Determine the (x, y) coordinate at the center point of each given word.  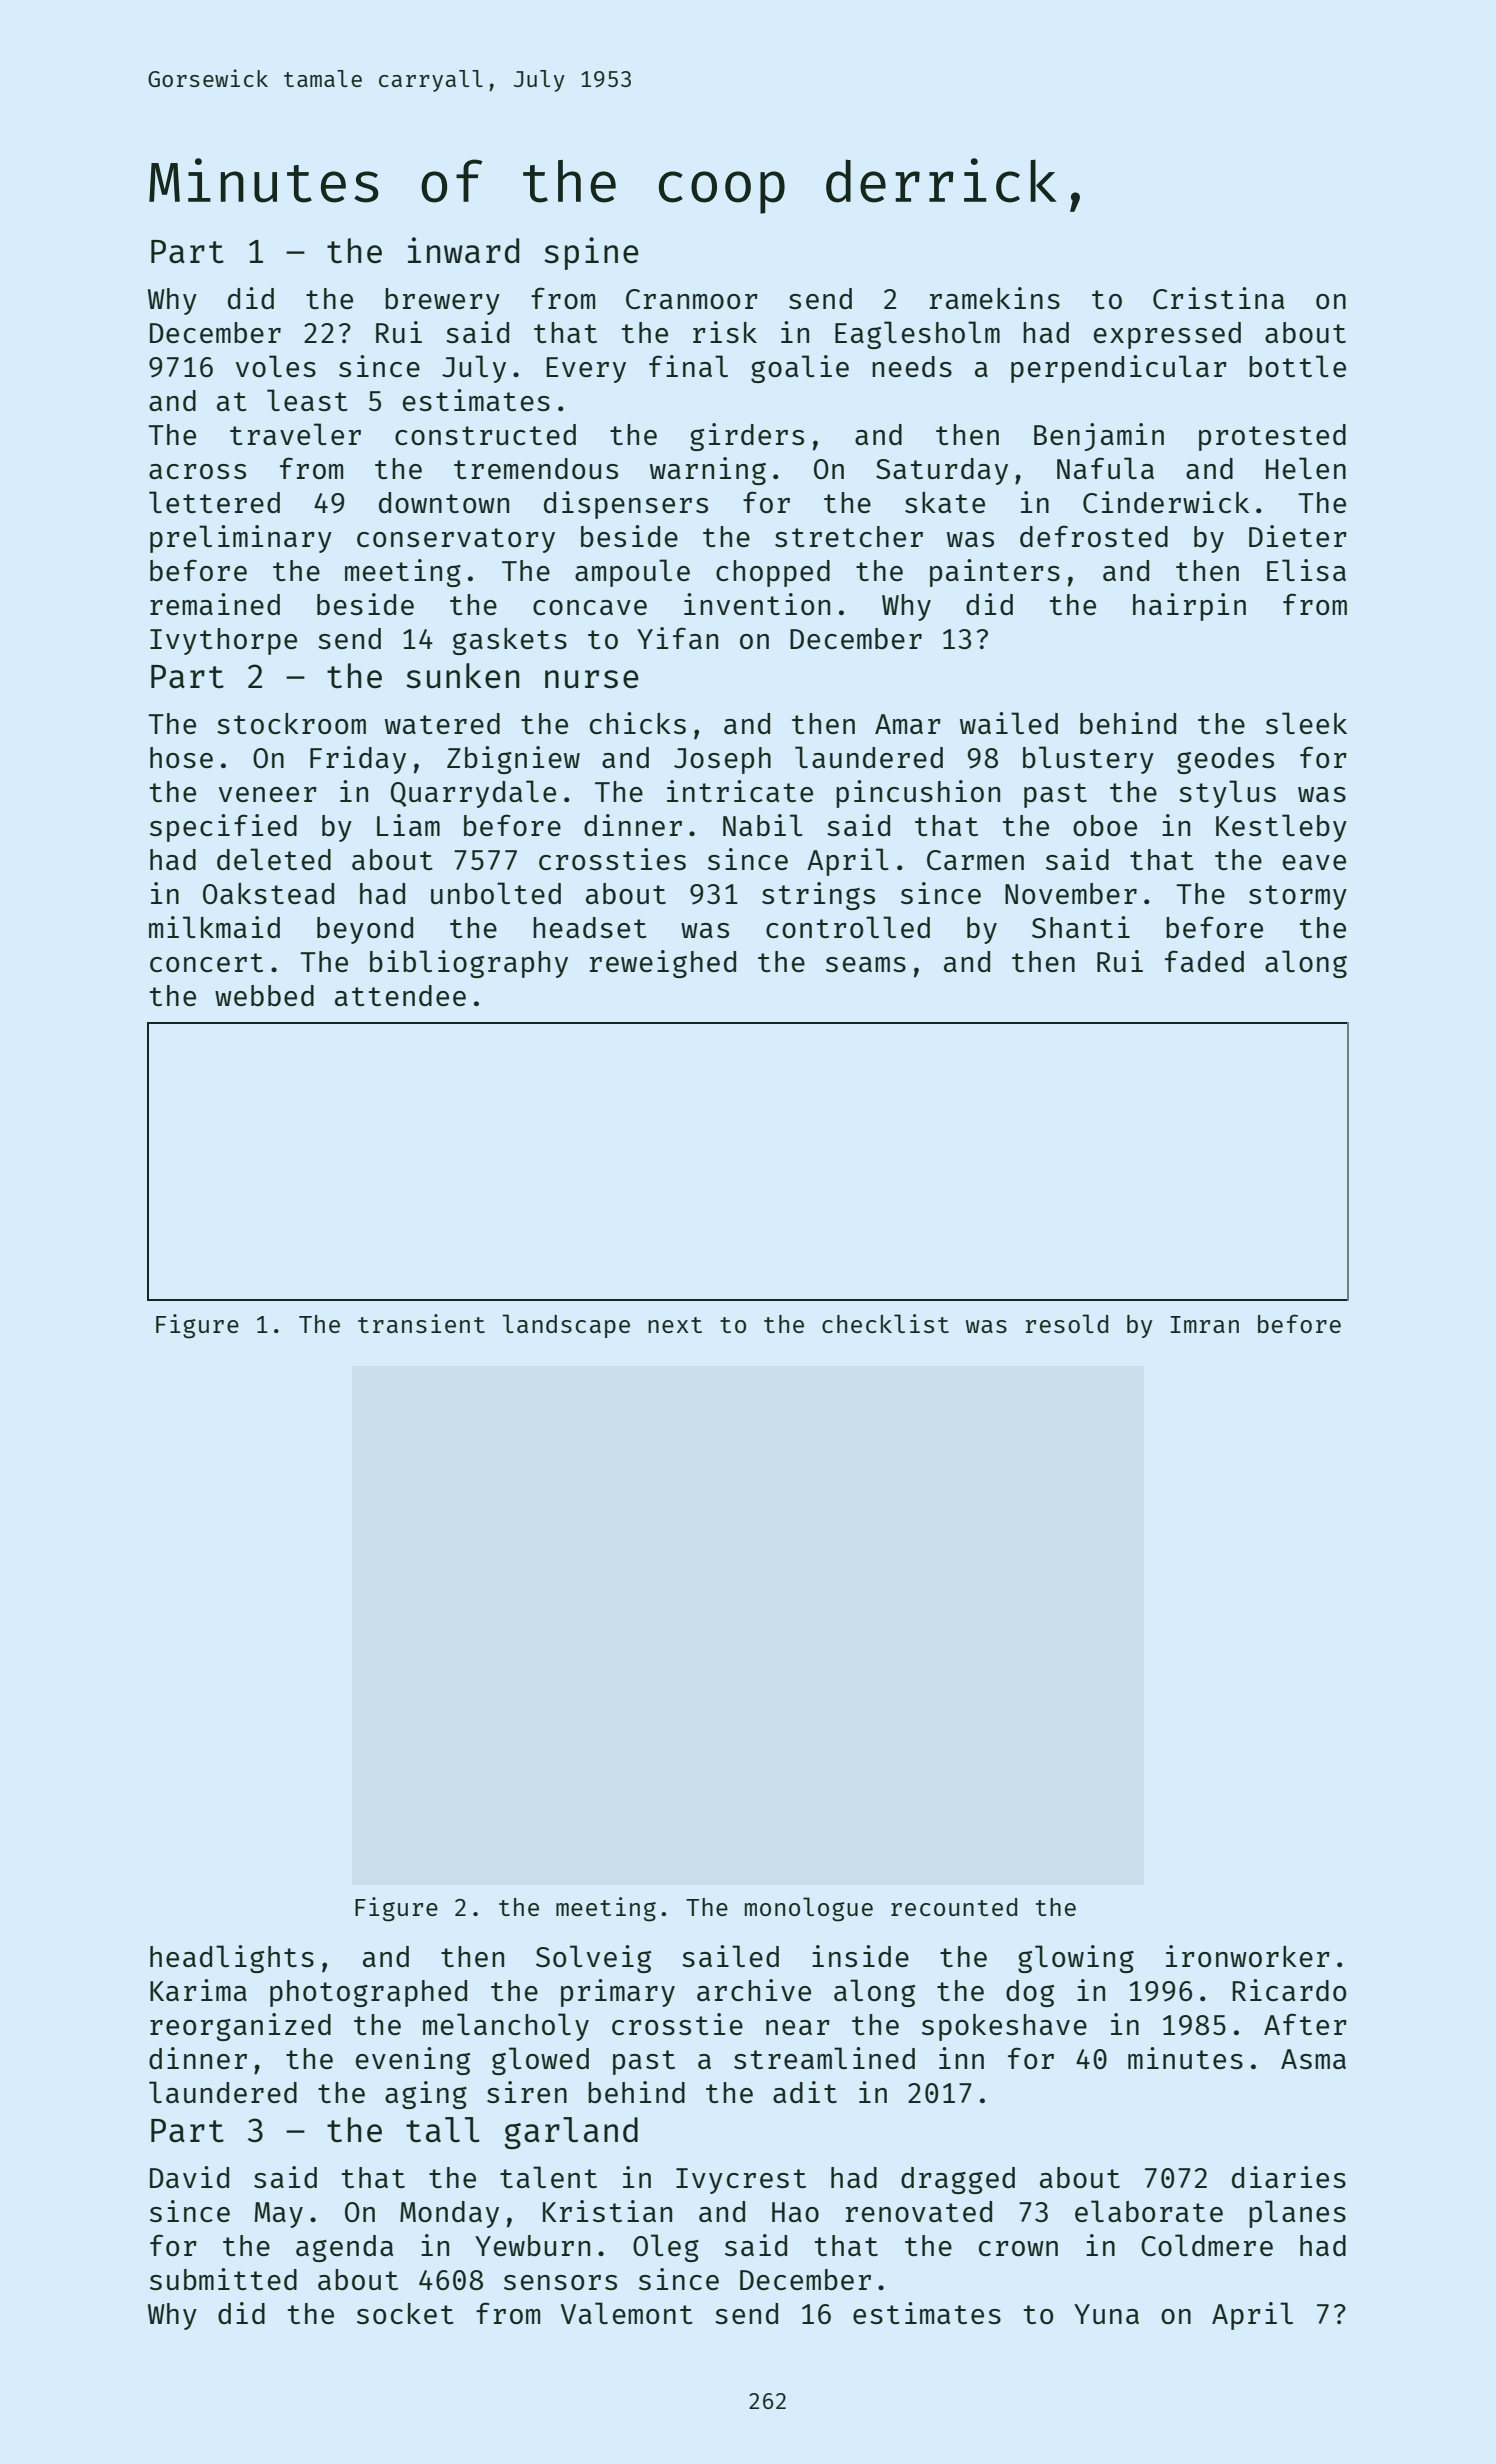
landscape (566, 1326)
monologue (809, 1909)
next (675, 1325)
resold (1067, 1323)
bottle (1297, 366)
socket (405, 2313)
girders (747, 437)
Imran (1204, 1324)
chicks (638, 723)
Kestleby (1281, 828)
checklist (885, 1323)
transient (421, 1323)
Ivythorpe (223, 641)
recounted (954, 1907)
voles (276, 366)
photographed (368, 1993)
